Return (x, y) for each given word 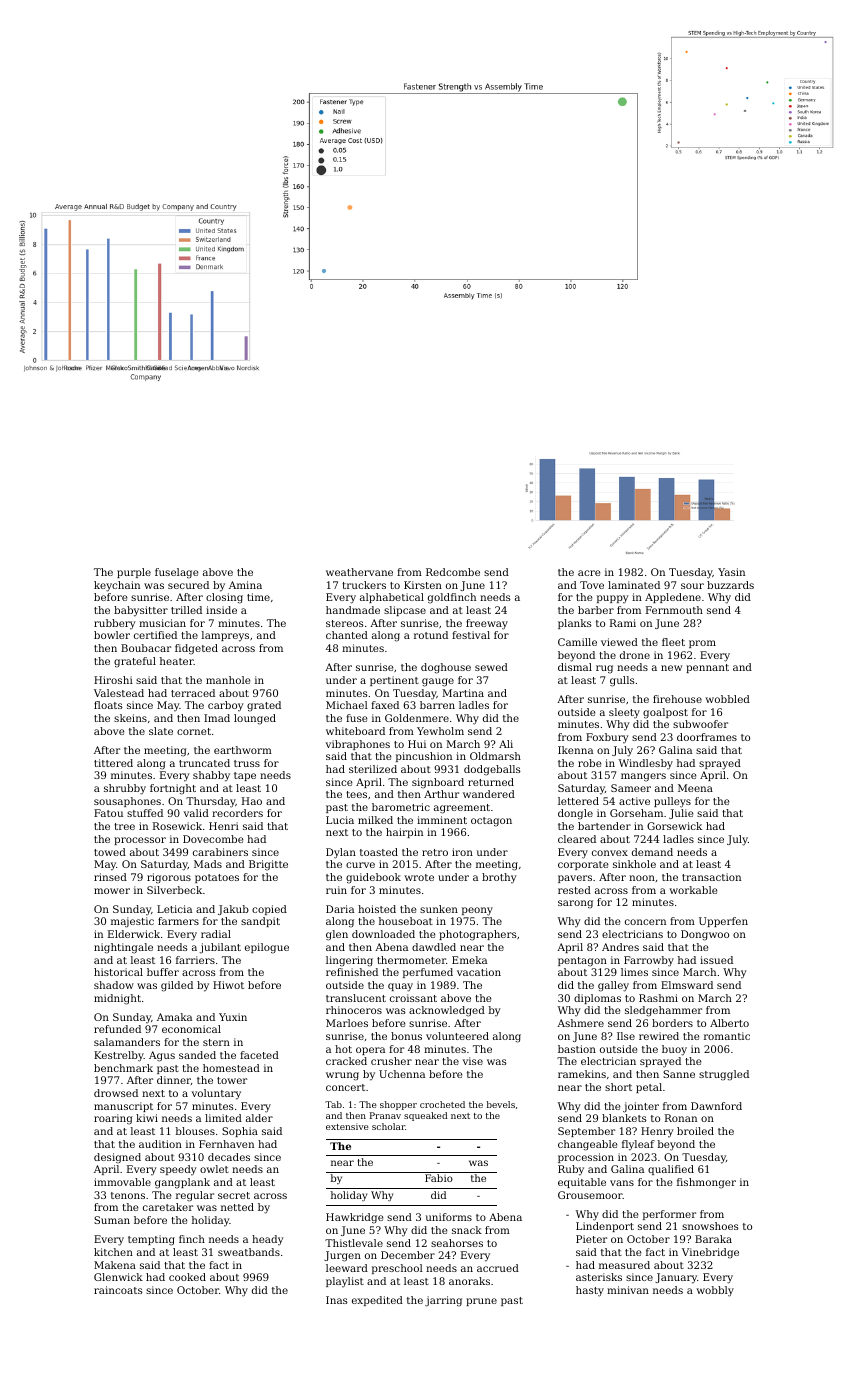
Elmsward (687, 985)
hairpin (404, 833)
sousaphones (127, 802)
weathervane (359, 572)
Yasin (731, 572)
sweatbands (249, 1252)
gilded (177, 986)
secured (188, 585)
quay (400, 987)
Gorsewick (674, 826)
